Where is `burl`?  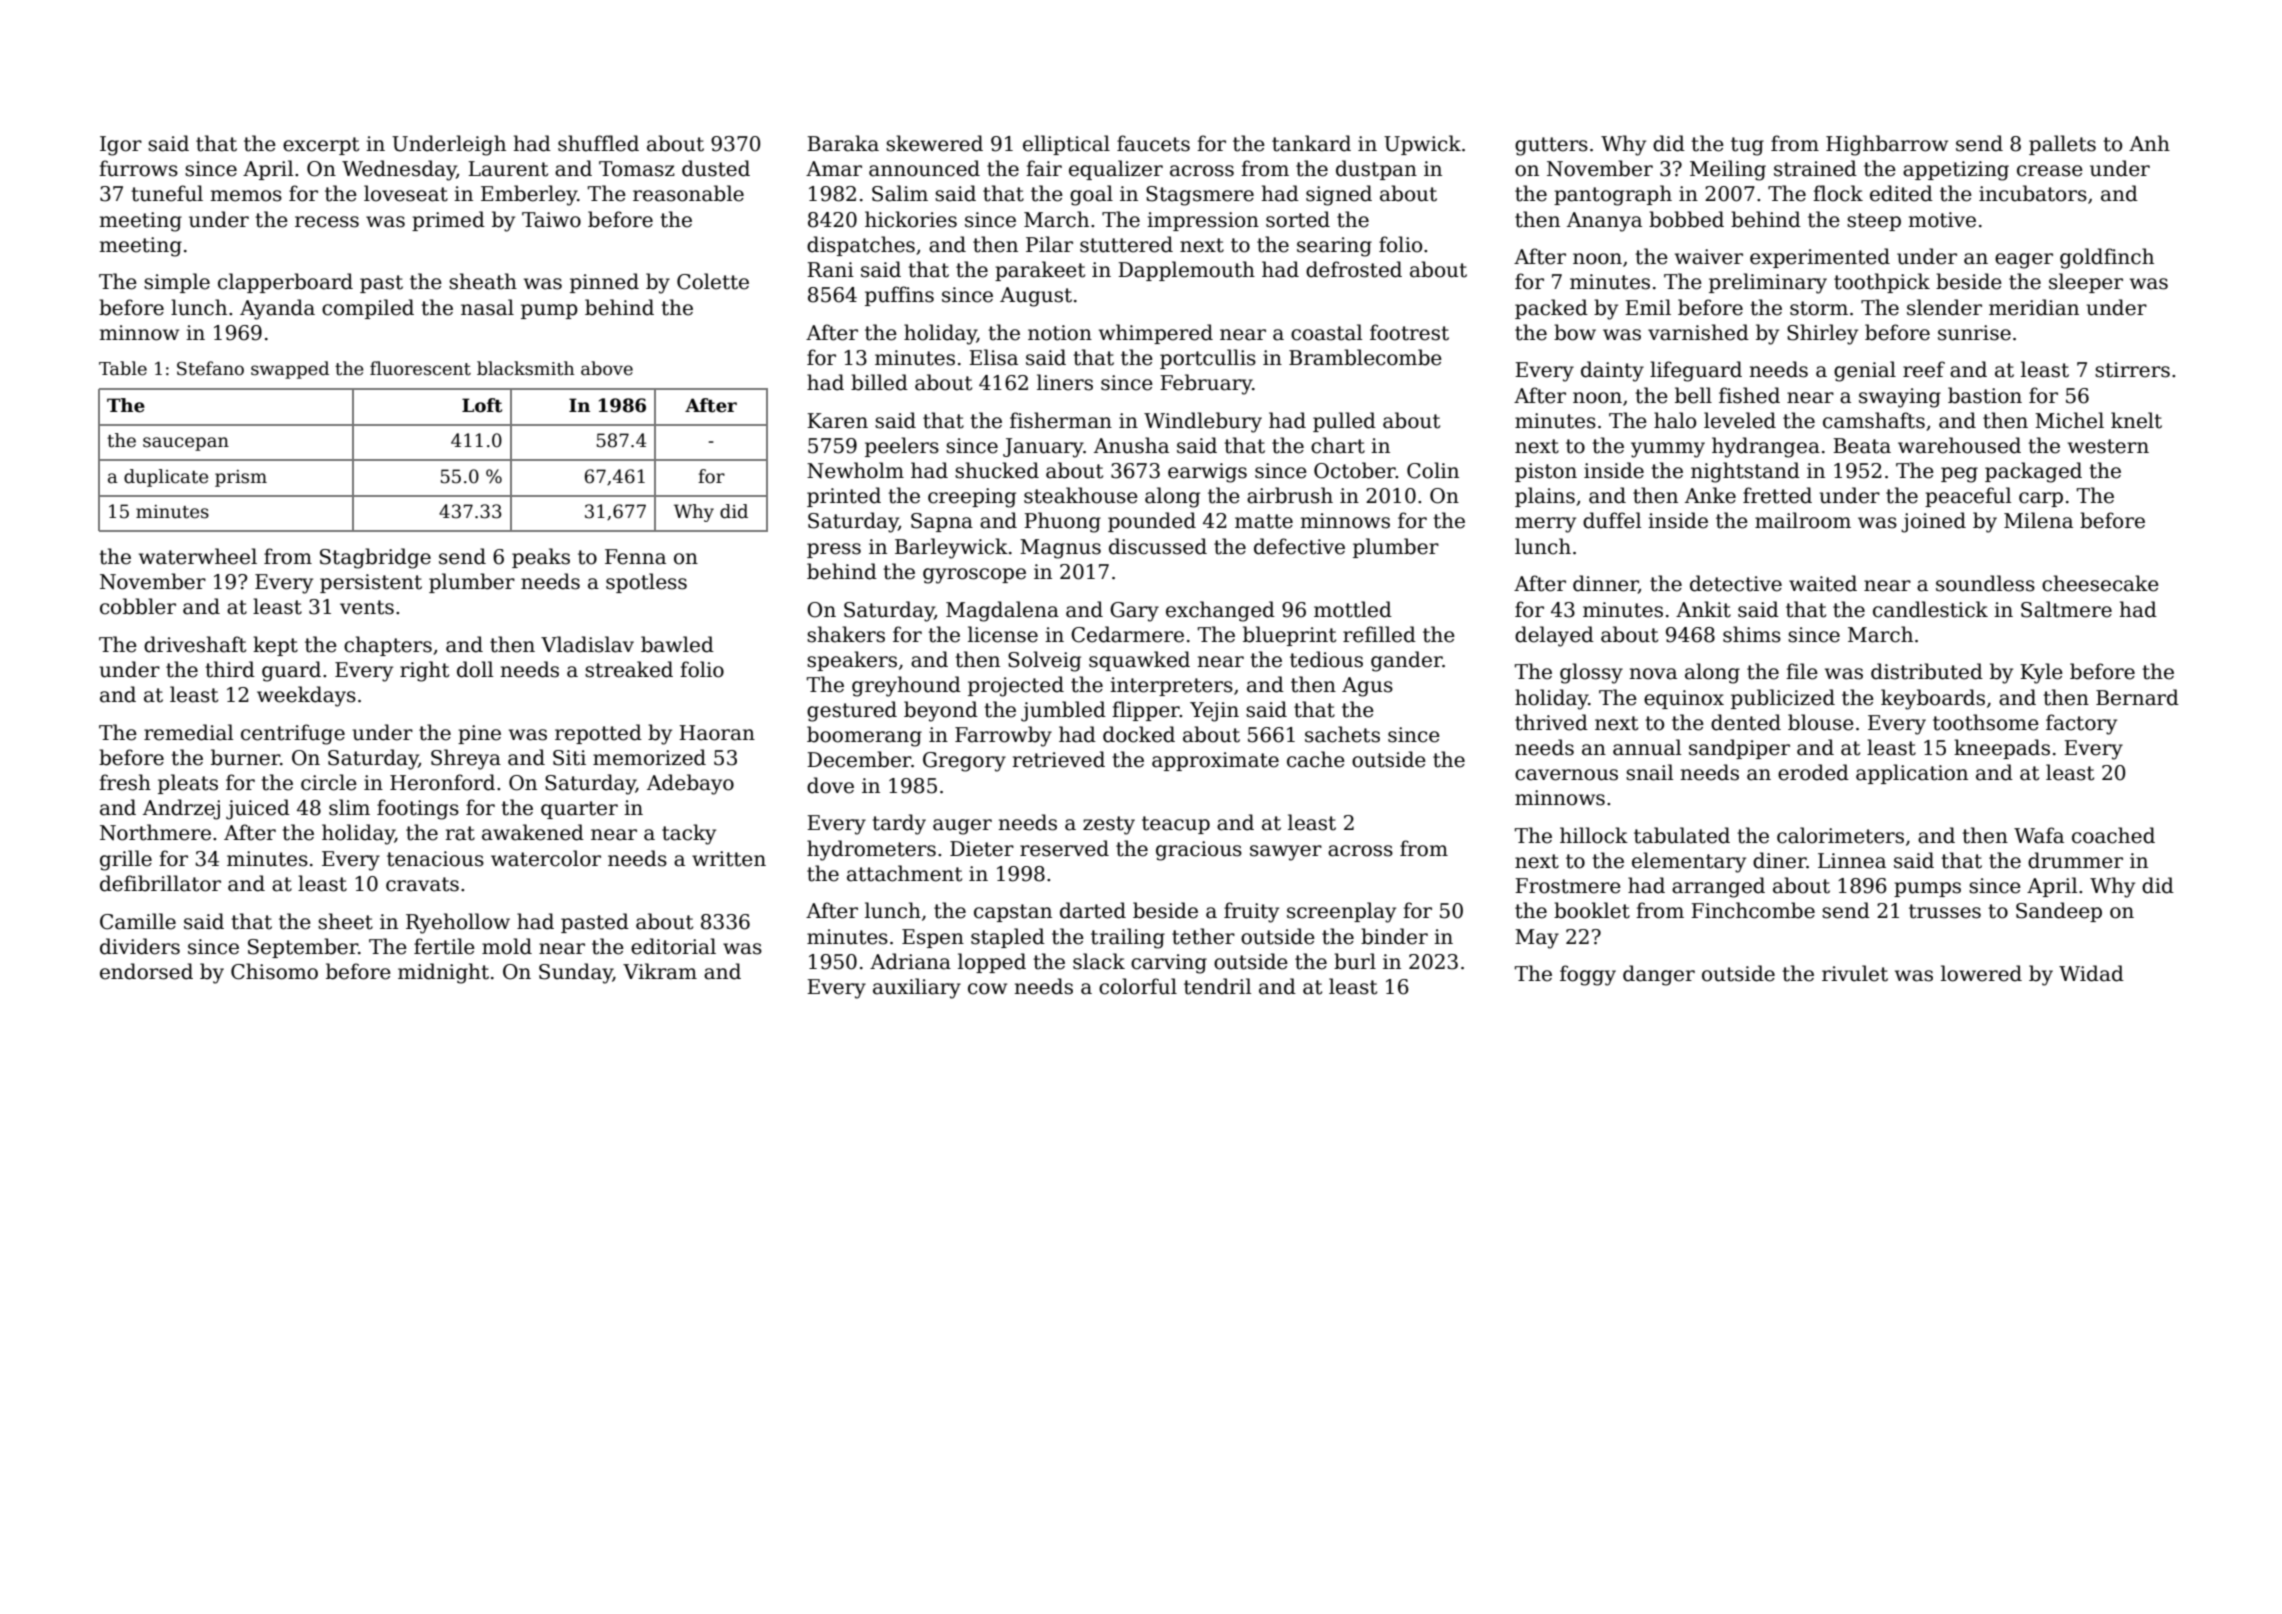 burl is located at coordinates (1355, 961).
